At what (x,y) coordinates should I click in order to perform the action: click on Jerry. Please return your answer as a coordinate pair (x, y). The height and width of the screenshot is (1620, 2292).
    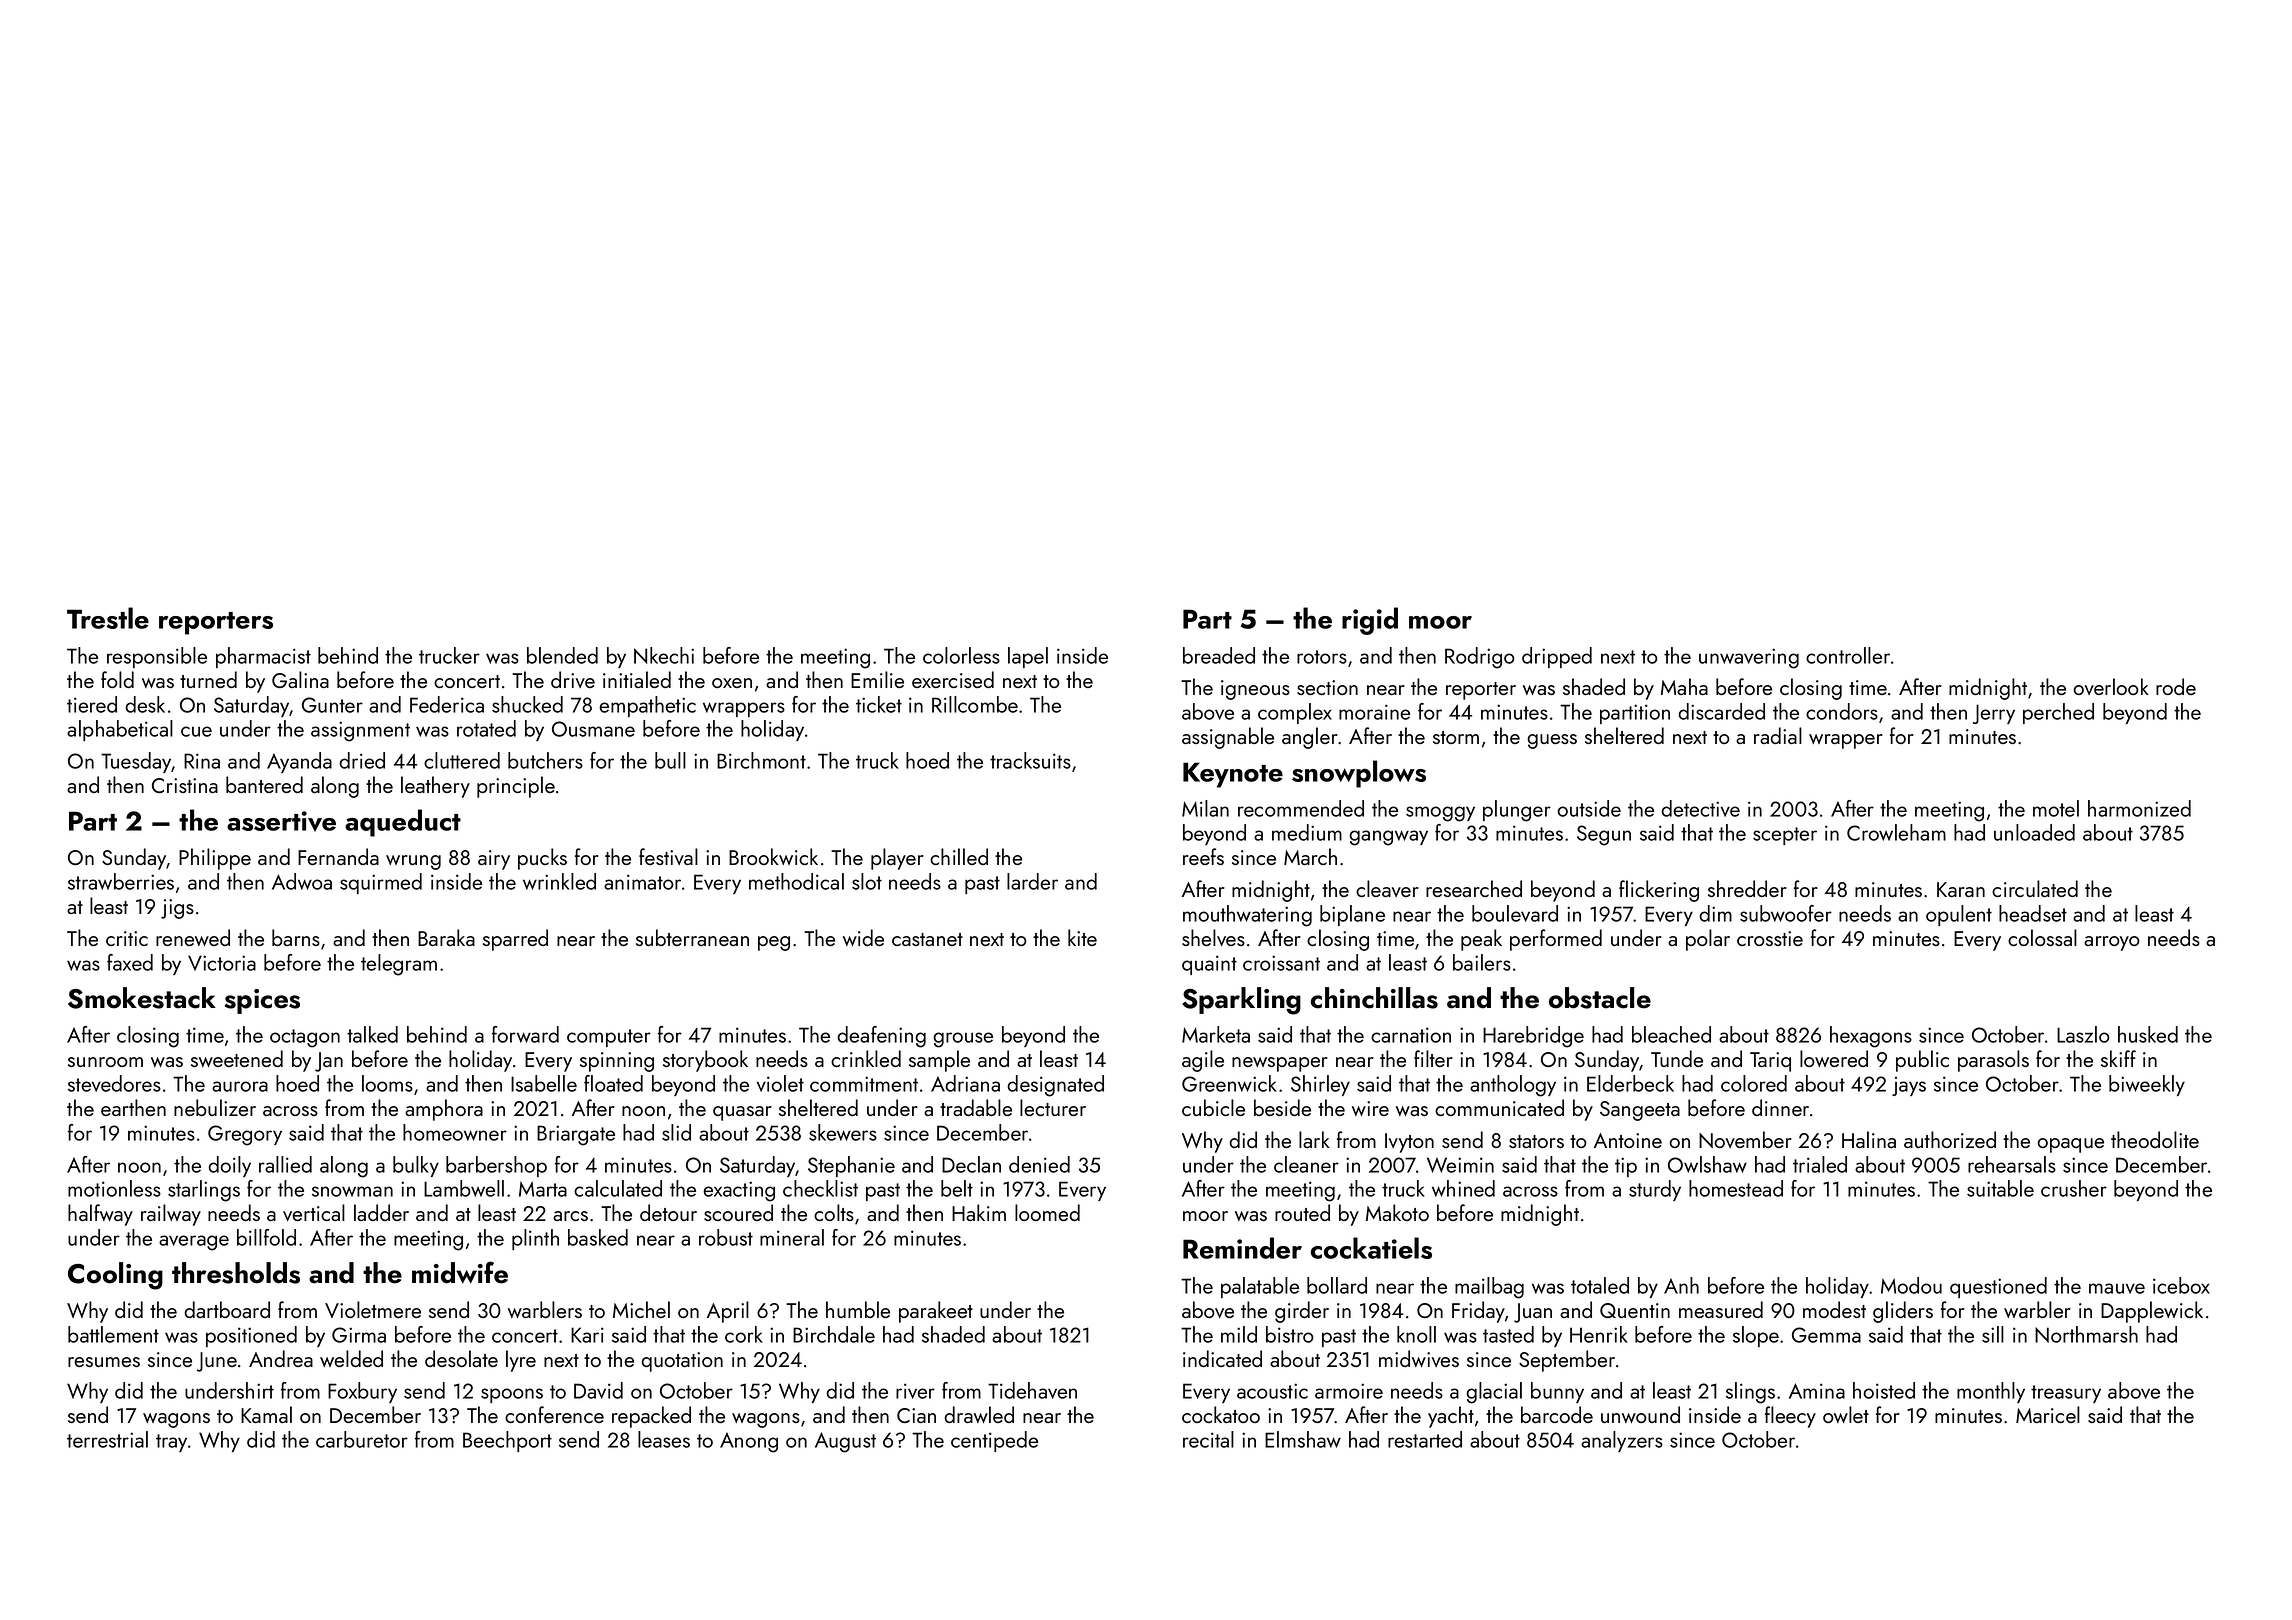
    Looking at the image, I should click on (1994, 714).
